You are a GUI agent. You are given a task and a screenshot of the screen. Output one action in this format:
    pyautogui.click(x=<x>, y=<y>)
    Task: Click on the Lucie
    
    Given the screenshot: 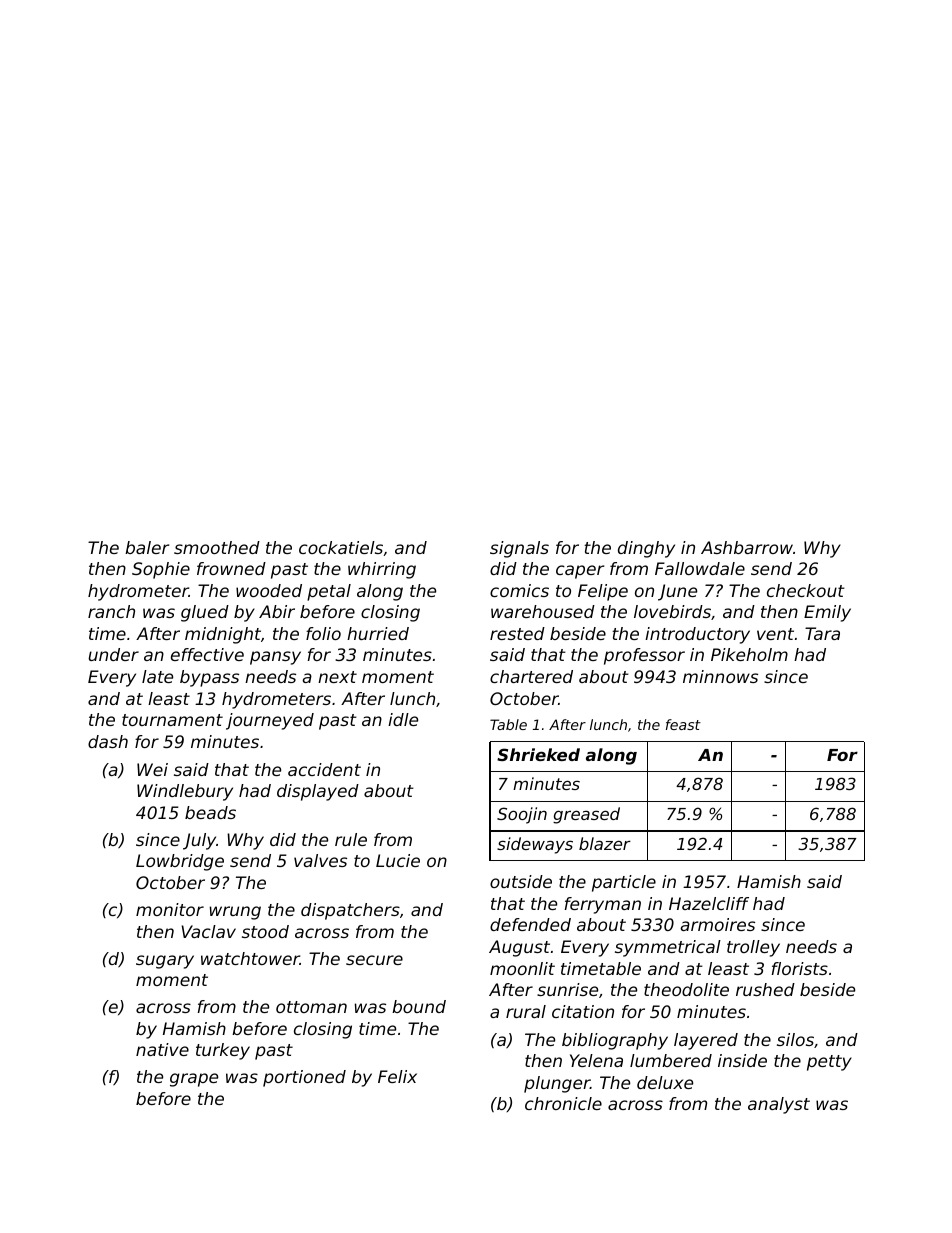 What is the action you would take?
    pyautogui.click(x=398, y=860)
